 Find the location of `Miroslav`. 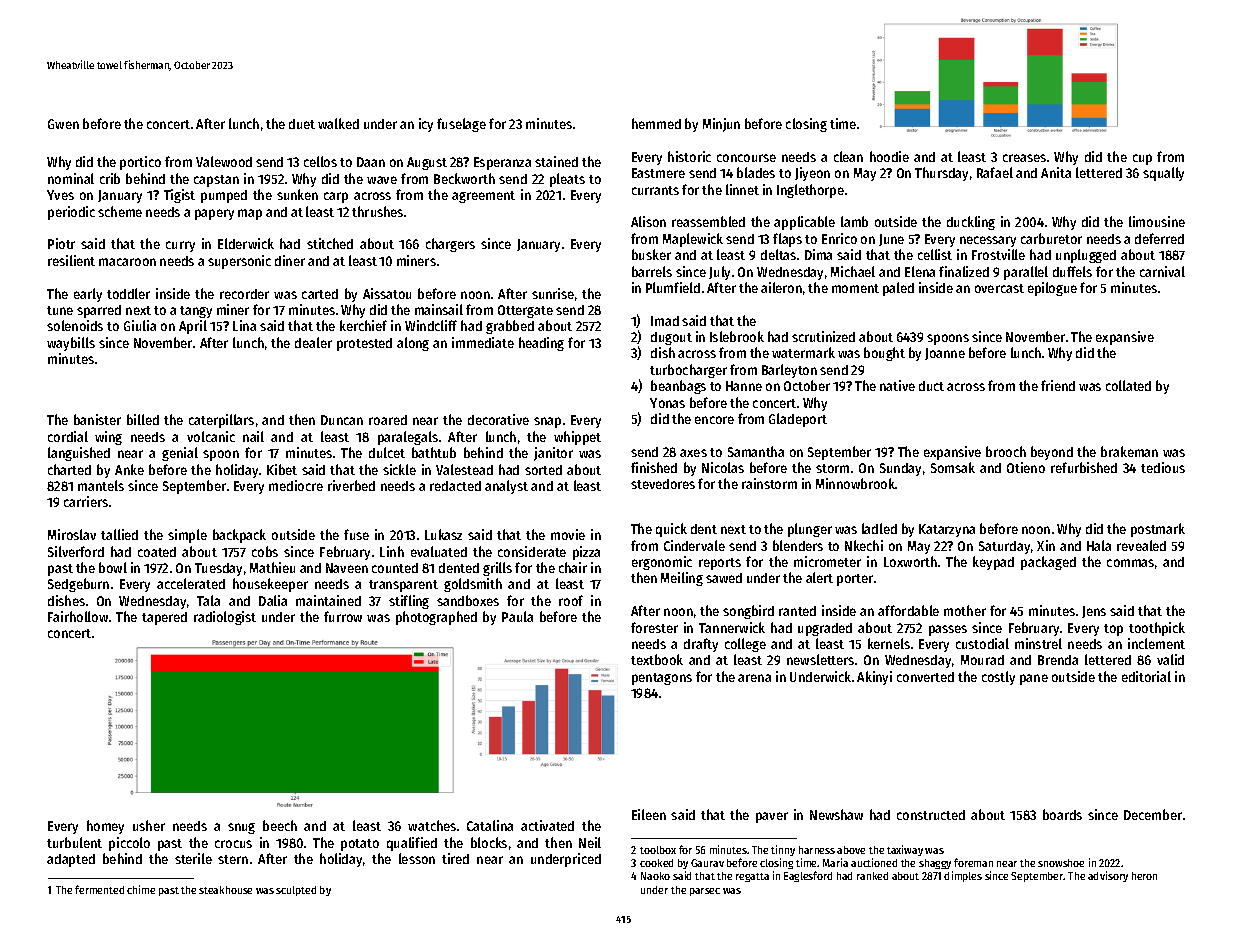

Miroslav is located at coordinates (72, 534).
